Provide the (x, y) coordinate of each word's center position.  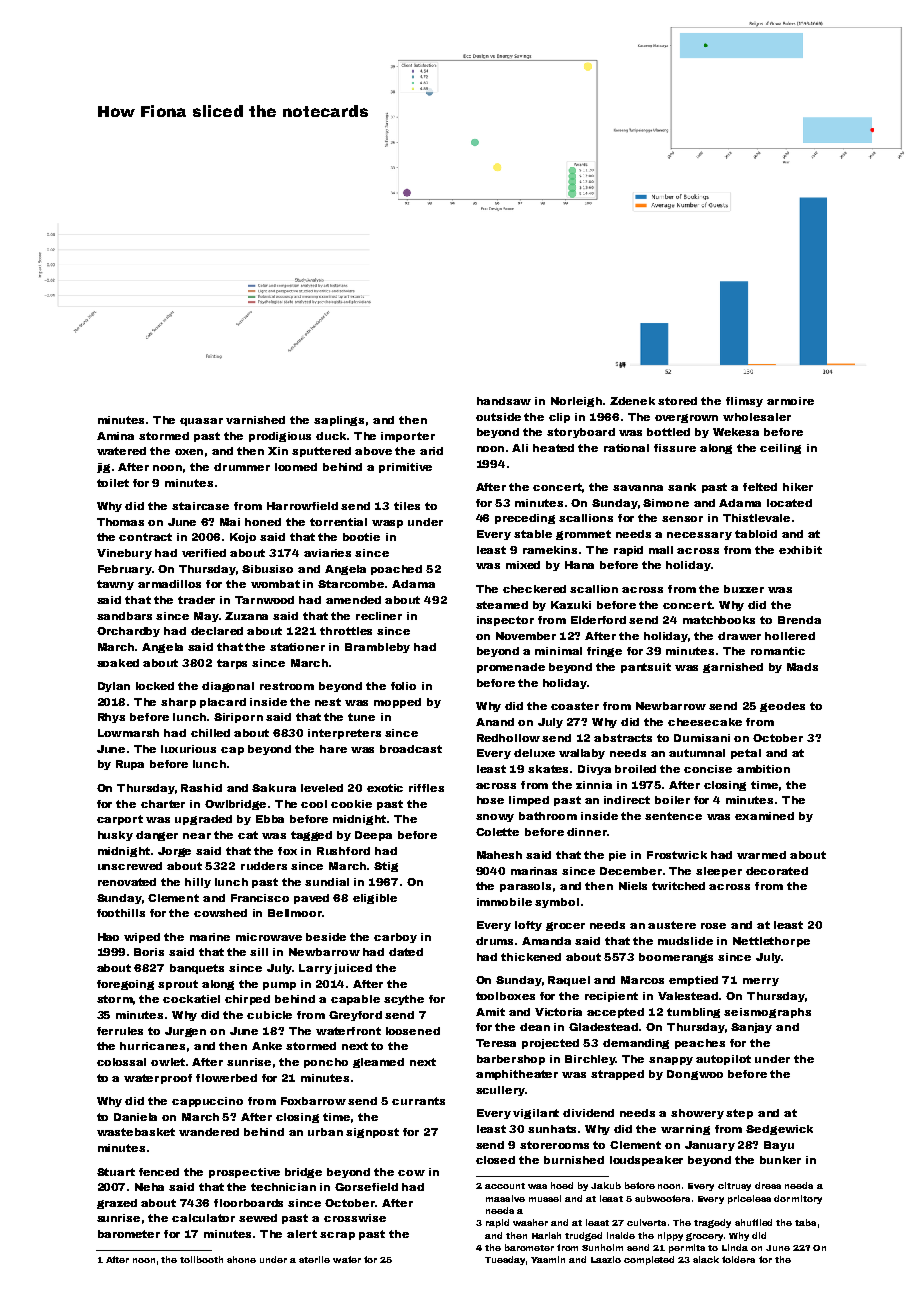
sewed (258, 1218)
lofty (528, 926)
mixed (523, 565)
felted (760, 487)
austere (672, 925)
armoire (790, 401)
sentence (673, 816)
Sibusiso (267, 569)
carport (120, 820)
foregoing (125, 985)
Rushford (343, 851)
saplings (339, 421)
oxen (189, 452)
